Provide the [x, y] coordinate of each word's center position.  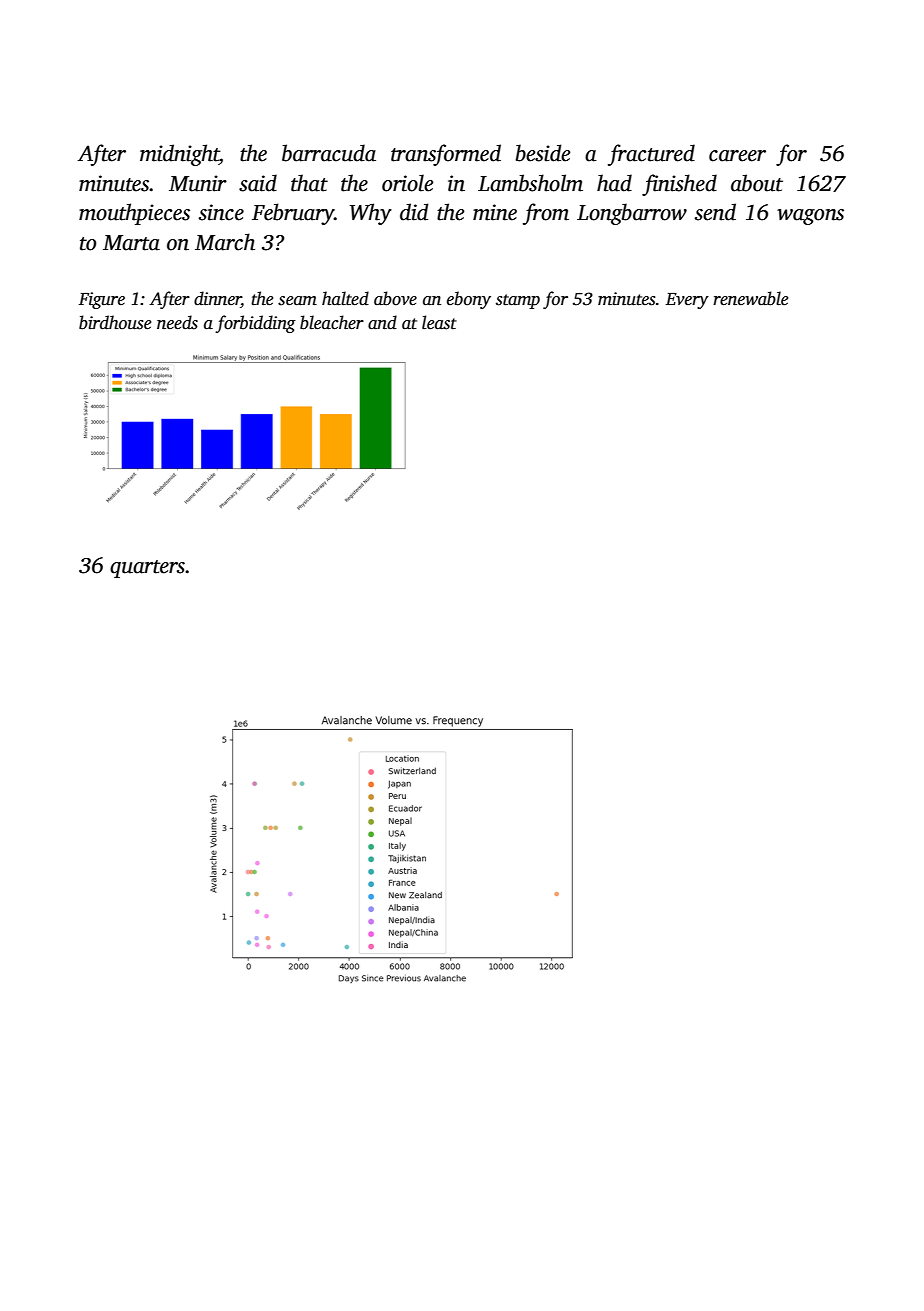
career [737, 156]
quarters [147, 569]
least [439, 322]
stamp [518, 301]
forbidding [255, 324]
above [395, 298]
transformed [446, 155]
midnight [179, 155]
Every [687, 301]
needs [177, 322]
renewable [750, 298]
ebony [469, 300]
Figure [101, 300]
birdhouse [115, 322]
